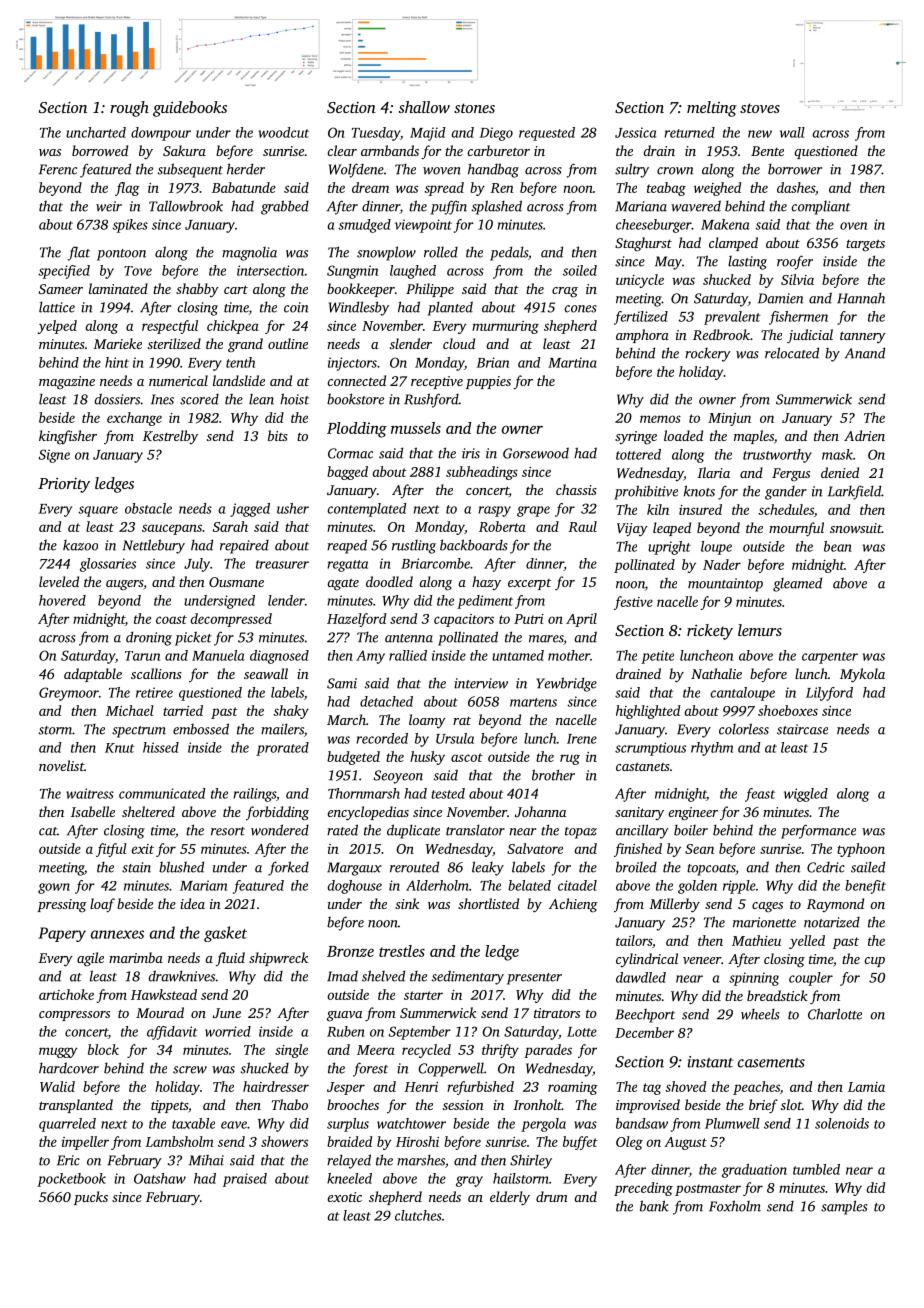 The width and height of the image is (924, 1308). What do you see at coordinates (98, 511) in the image?
I see `square` at bounding box center [98, 511].
